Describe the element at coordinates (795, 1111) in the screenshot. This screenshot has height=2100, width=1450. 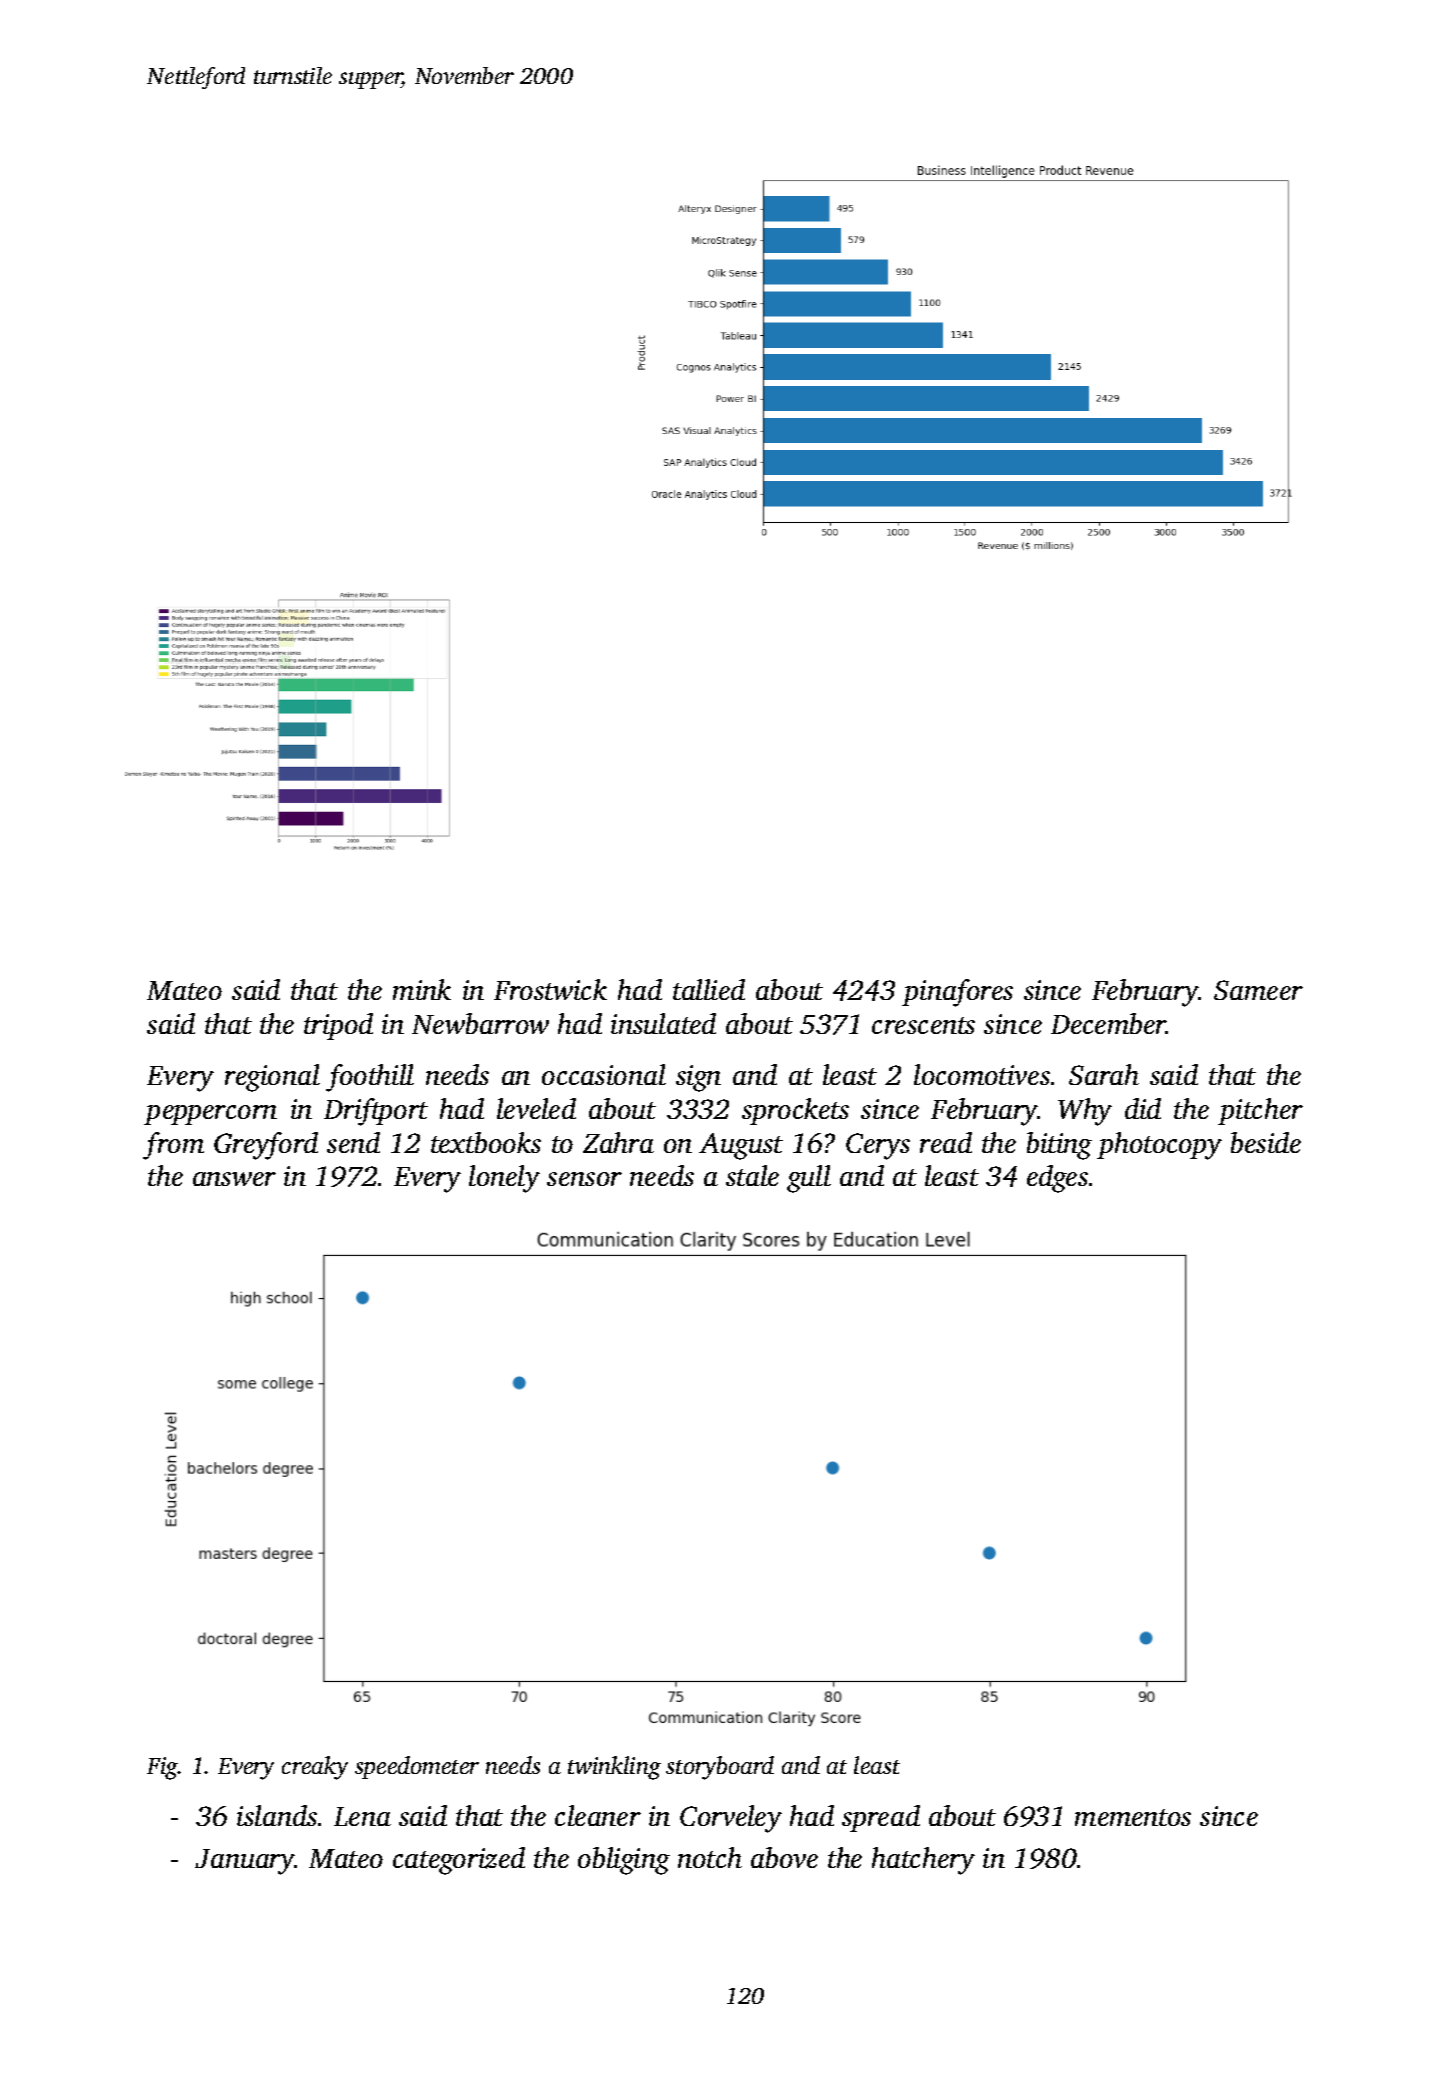
I see `sprockets` at that location.
